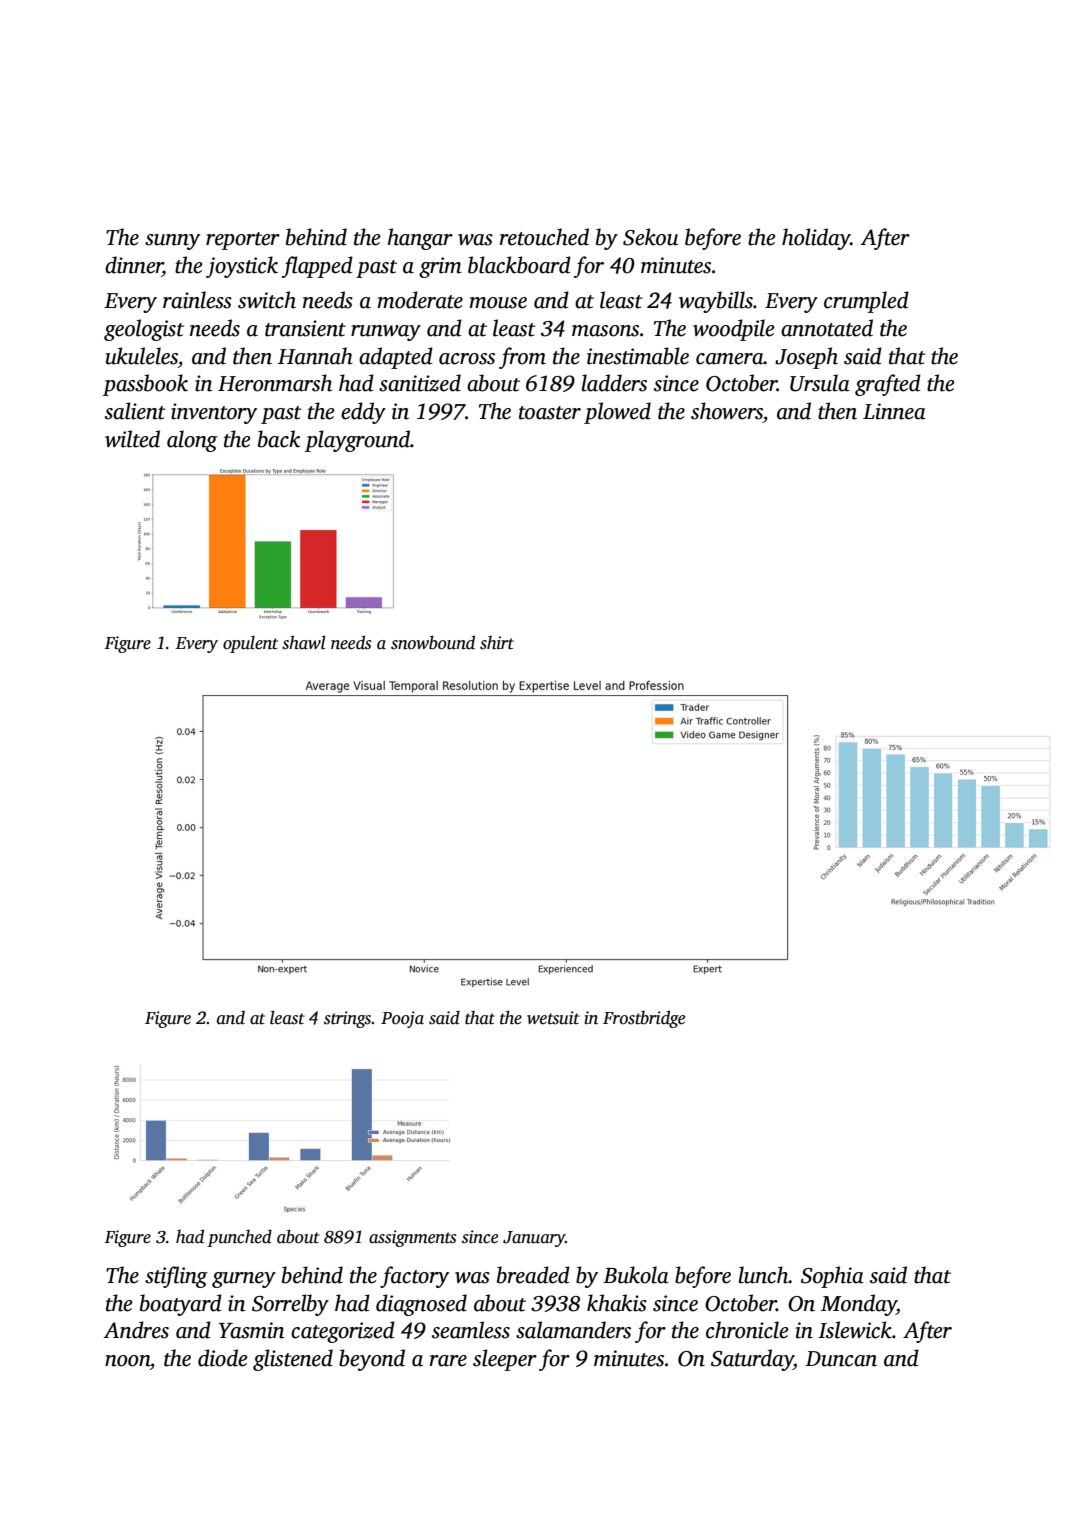 The height and width of the image is (1520, 1075). I want to click on crumpled, so click(866, 302).
